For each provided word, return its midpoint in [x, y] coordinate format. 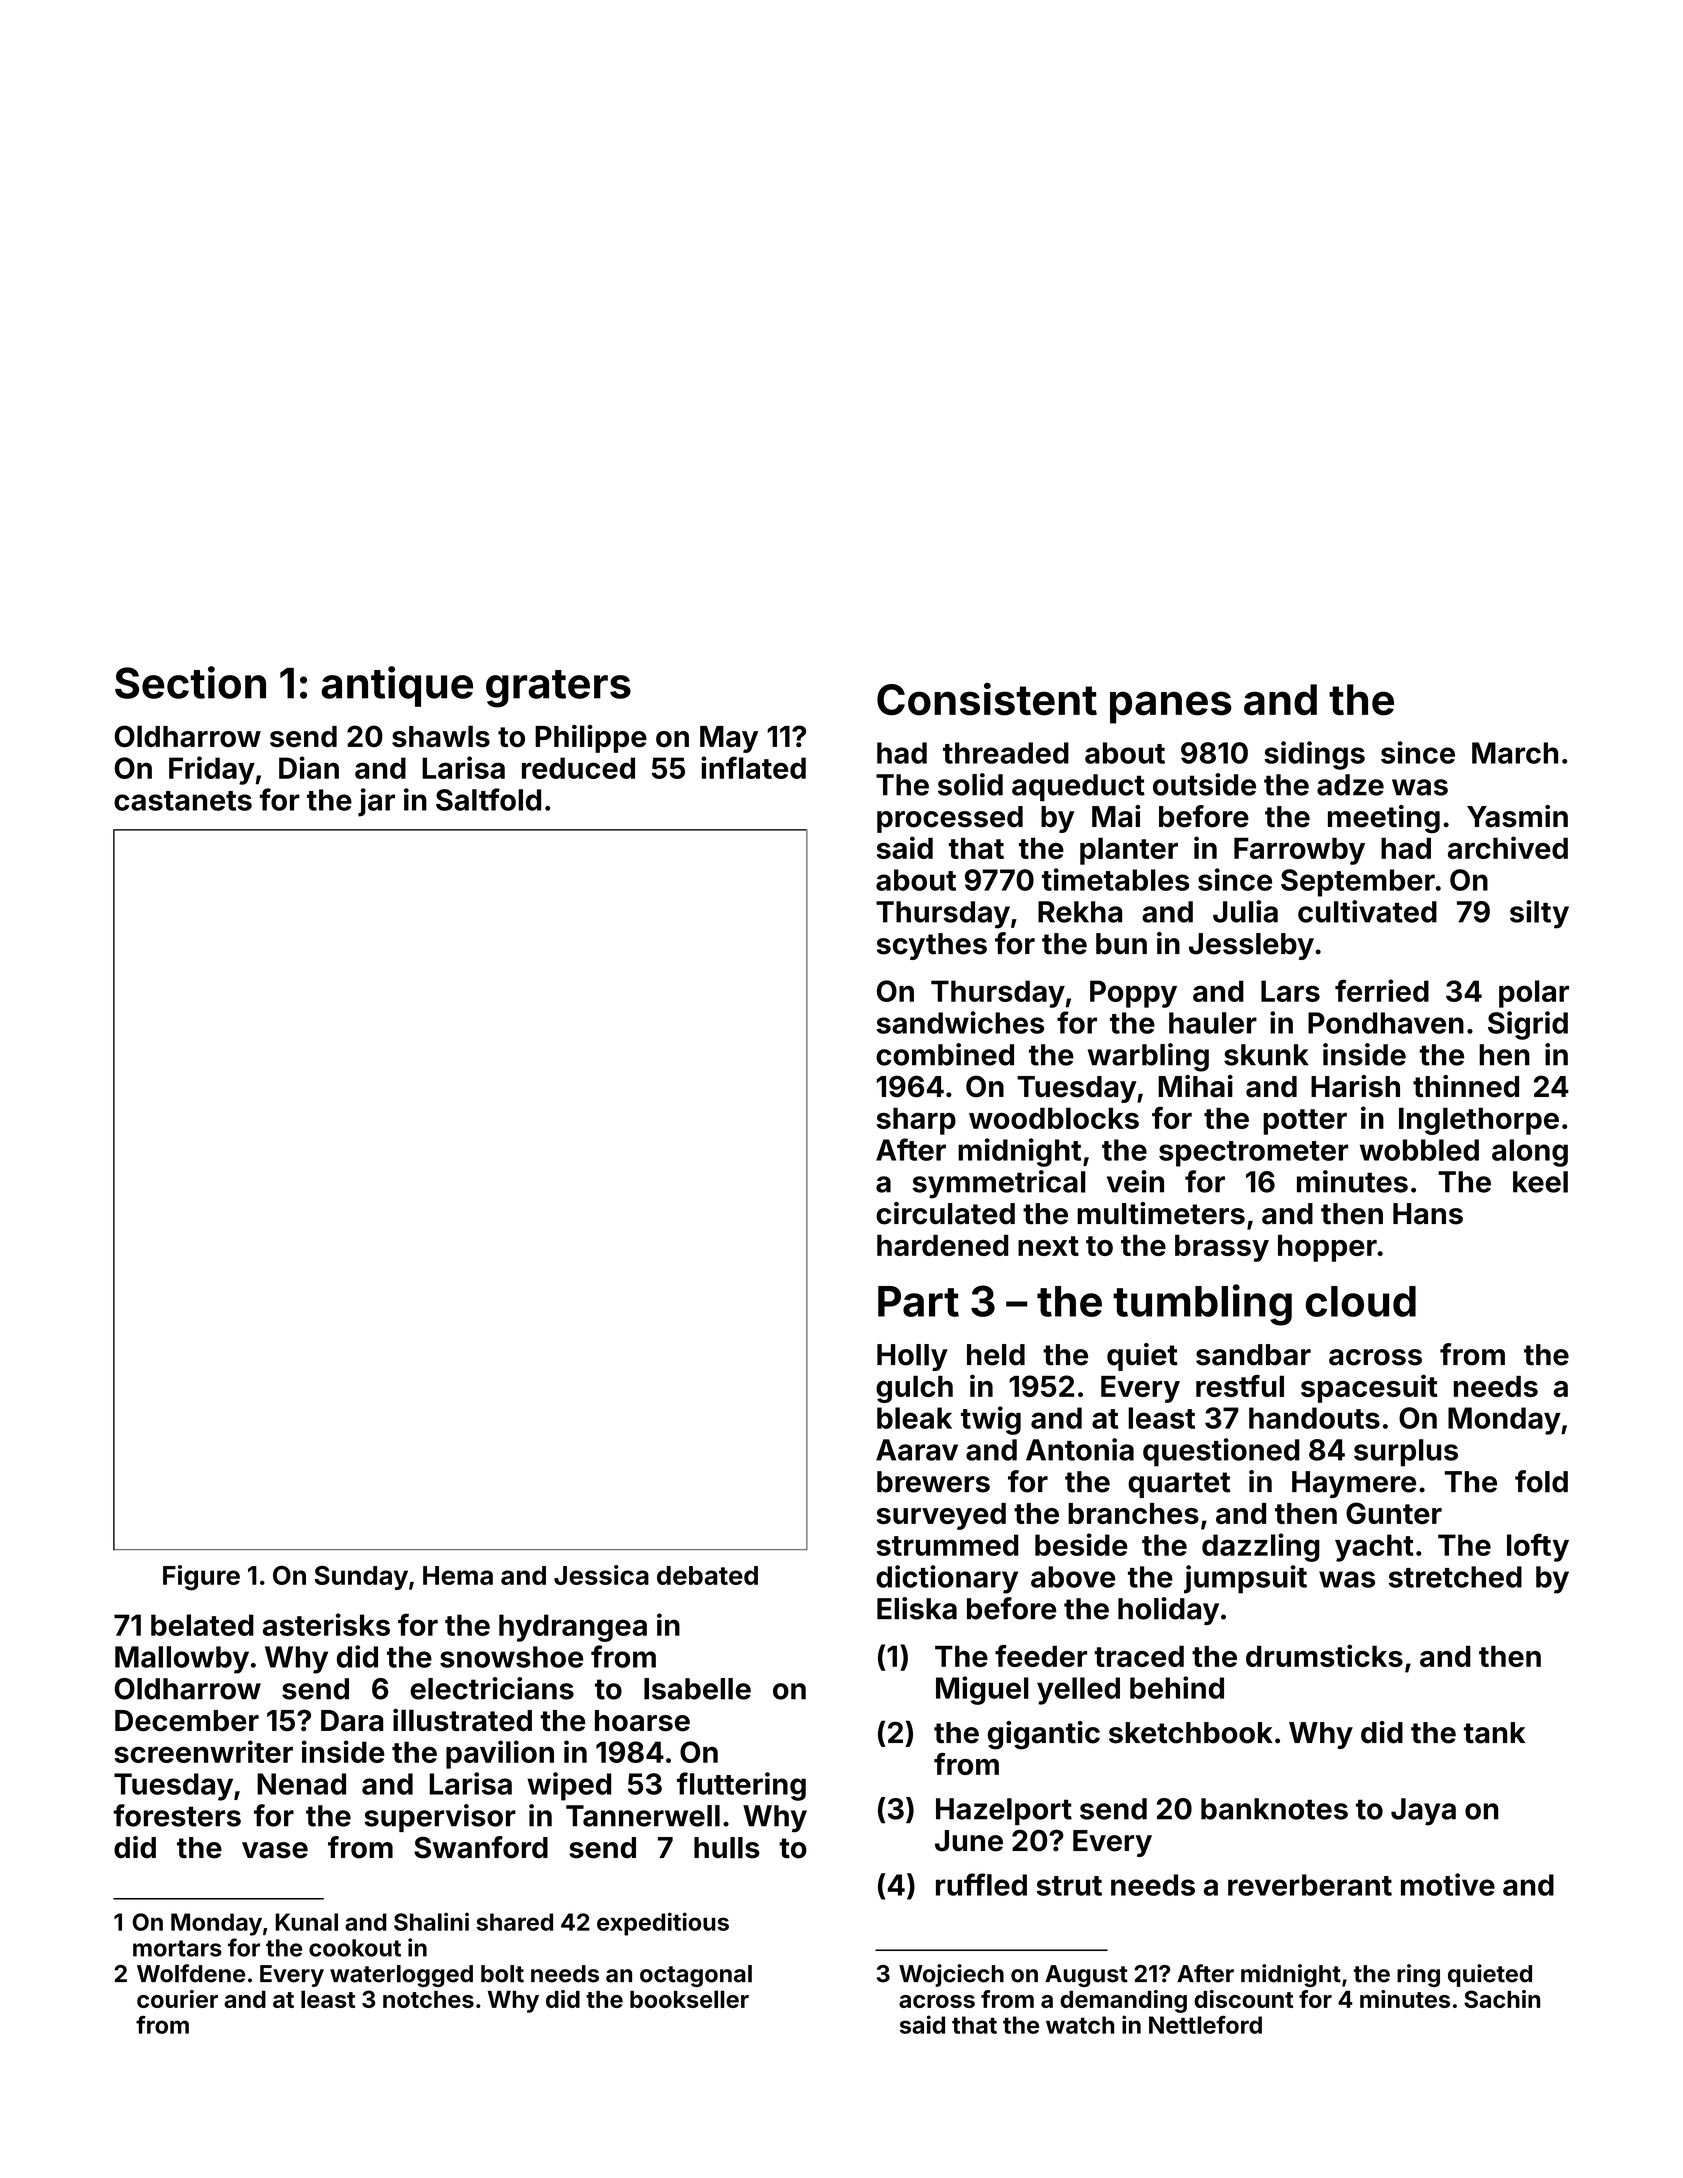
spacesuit [1369, 1388]
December [187, 1721]
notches [428, 1999]
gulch [914, 1389]
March [1515, 753]
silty [1539, 914]
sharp [916, 1121]
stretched [1455, 1577]
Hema [458, 1575]
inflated [753, 767]
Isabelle [697, 1689]
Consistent [987, 699]
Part [918, 1301]
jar [376, 802]
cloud [1361, 1301]
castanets [183, 801]
